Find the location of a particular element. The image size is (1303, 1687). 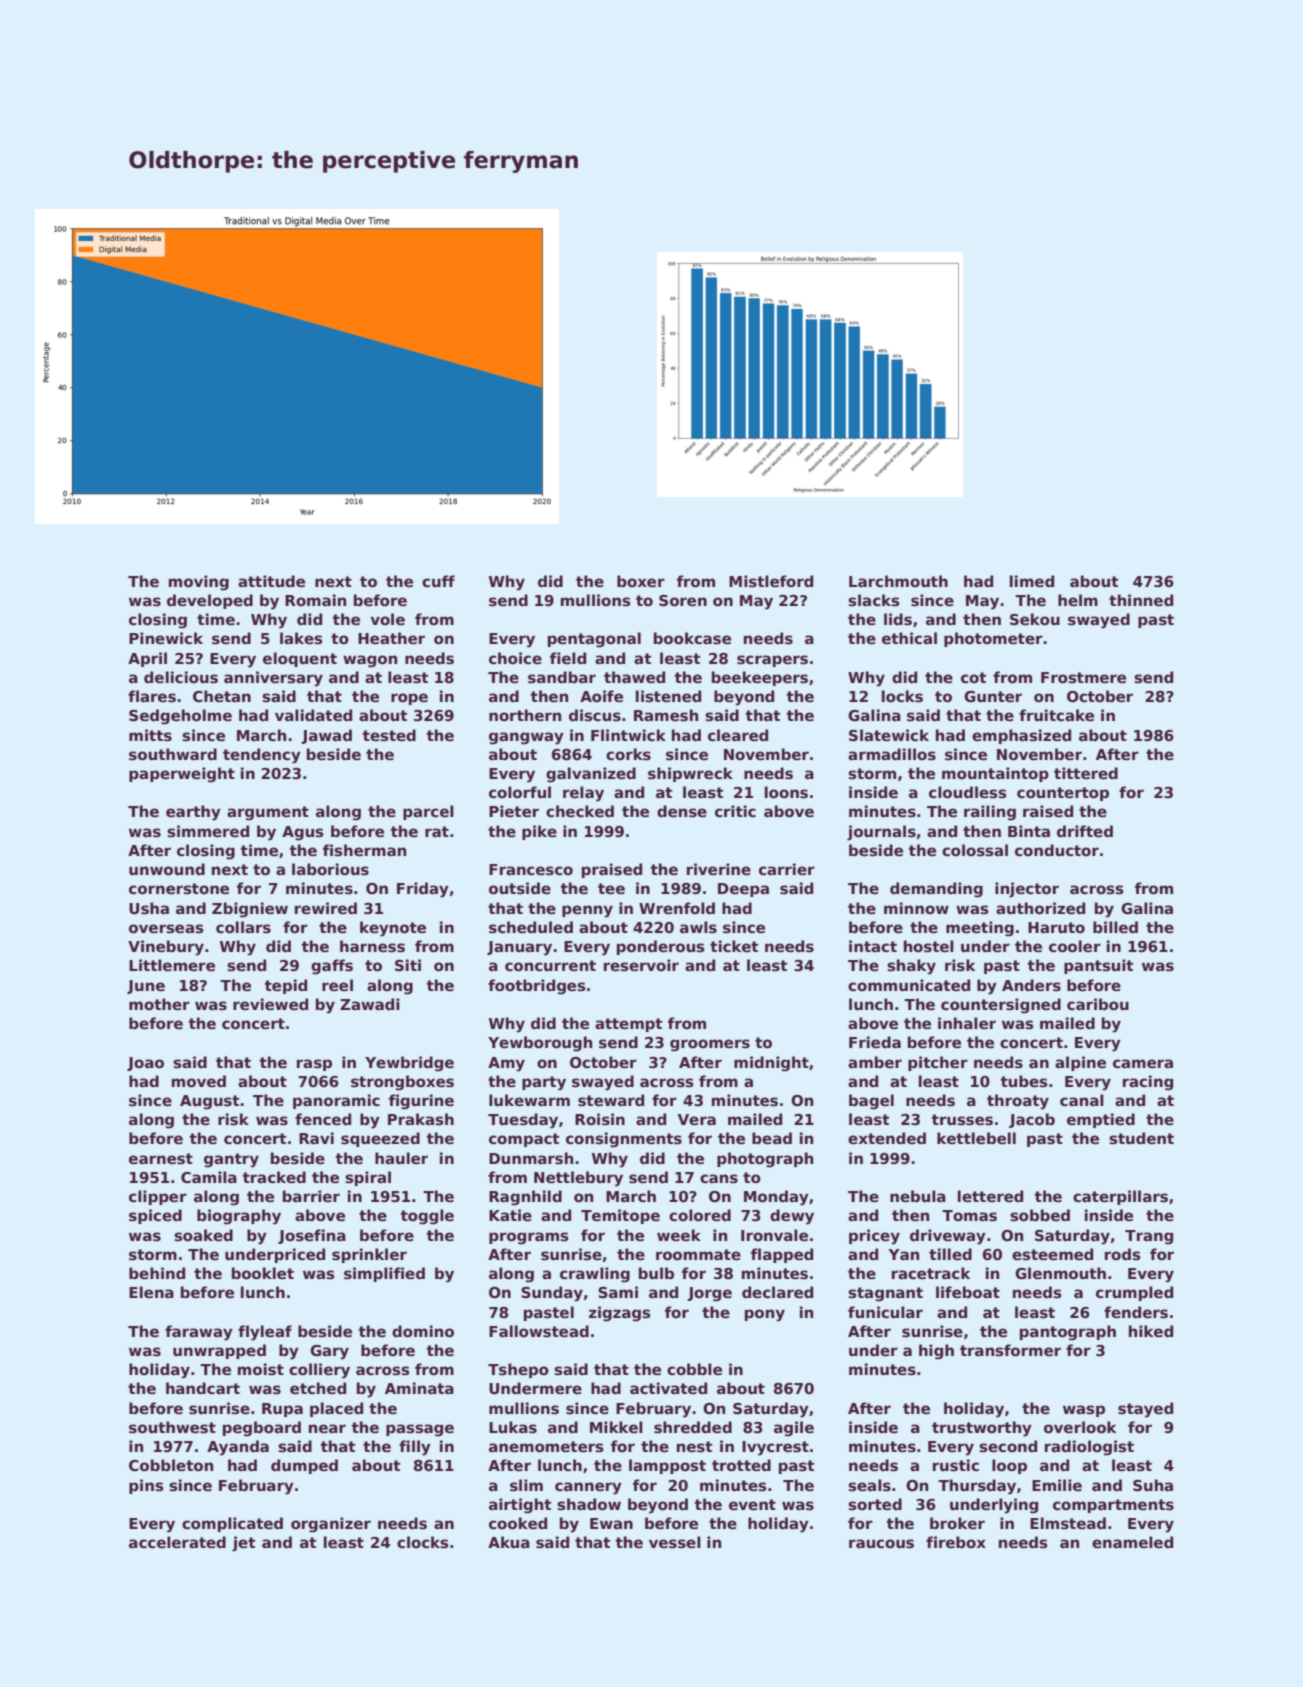

biography is located at coordinates (239, 1217).
